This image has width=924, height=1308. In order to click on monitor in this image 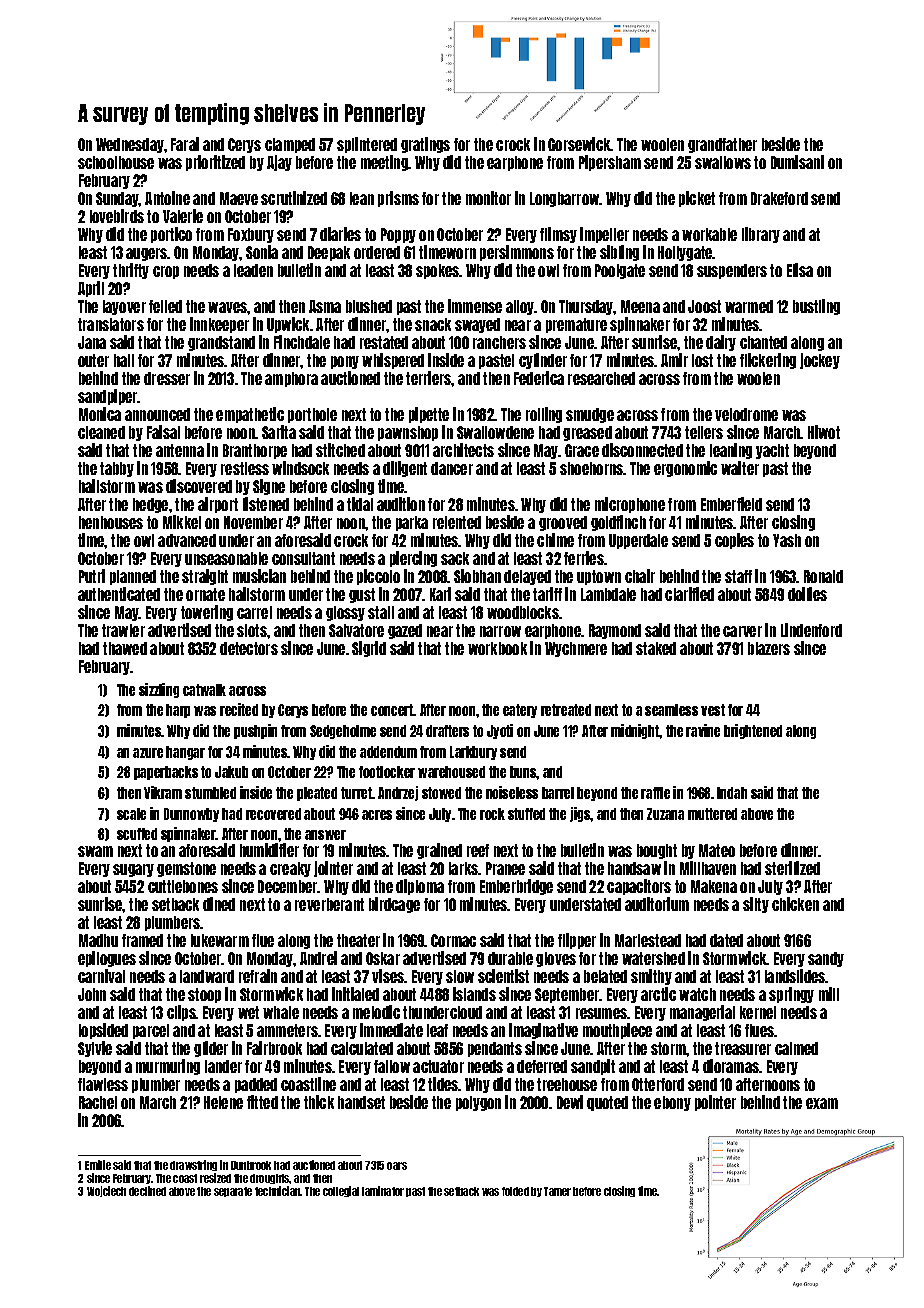, I will do `click(488, 198)`.
